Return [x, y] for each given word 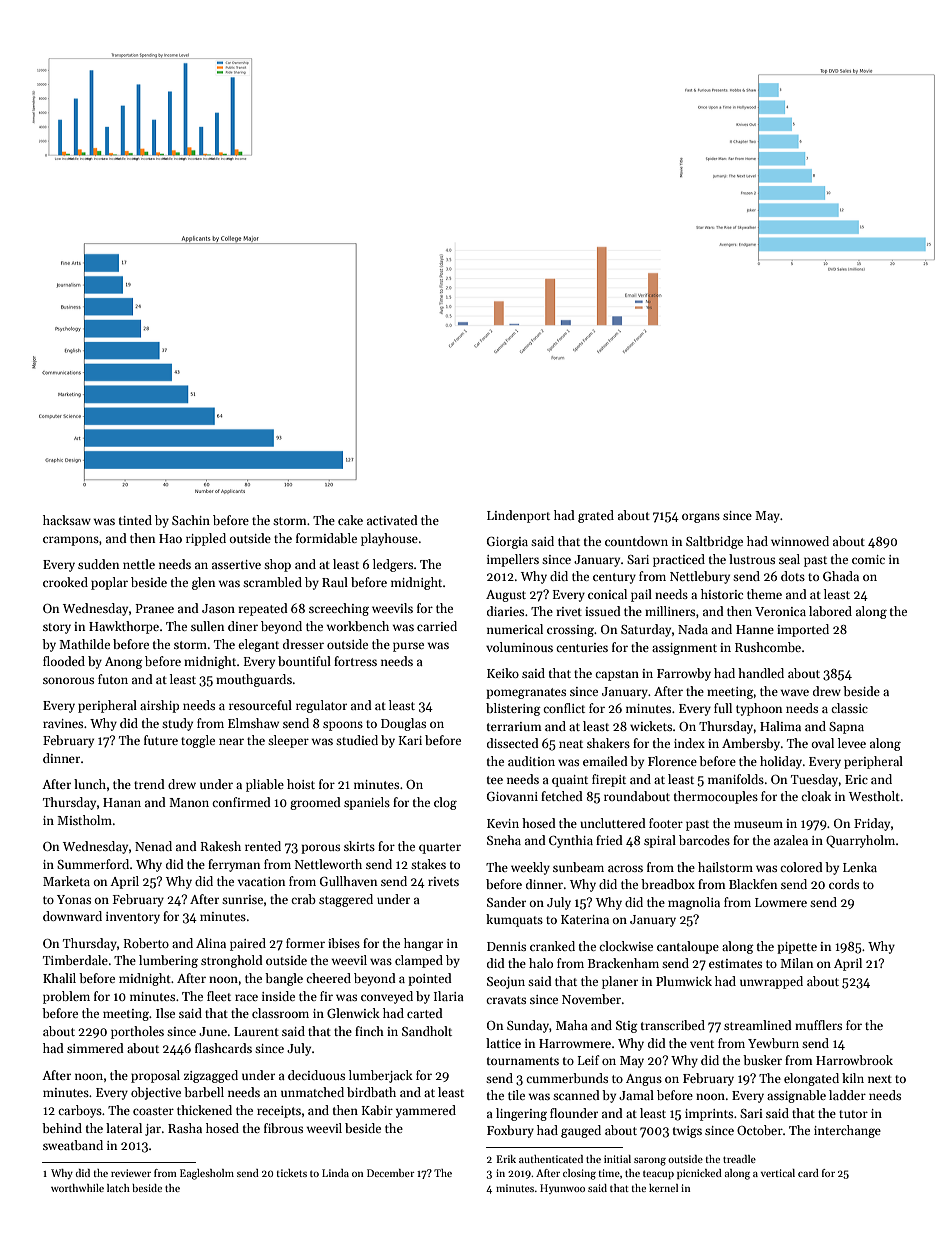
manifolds [736, 779]
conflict [564, 708]
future [161, 740]
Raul [335, 582]
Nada [693, 629]
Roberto [146, 943]
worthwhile [77, 1188]
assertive [236, 564]
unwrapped [771, 982]
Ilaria [449, 996]
